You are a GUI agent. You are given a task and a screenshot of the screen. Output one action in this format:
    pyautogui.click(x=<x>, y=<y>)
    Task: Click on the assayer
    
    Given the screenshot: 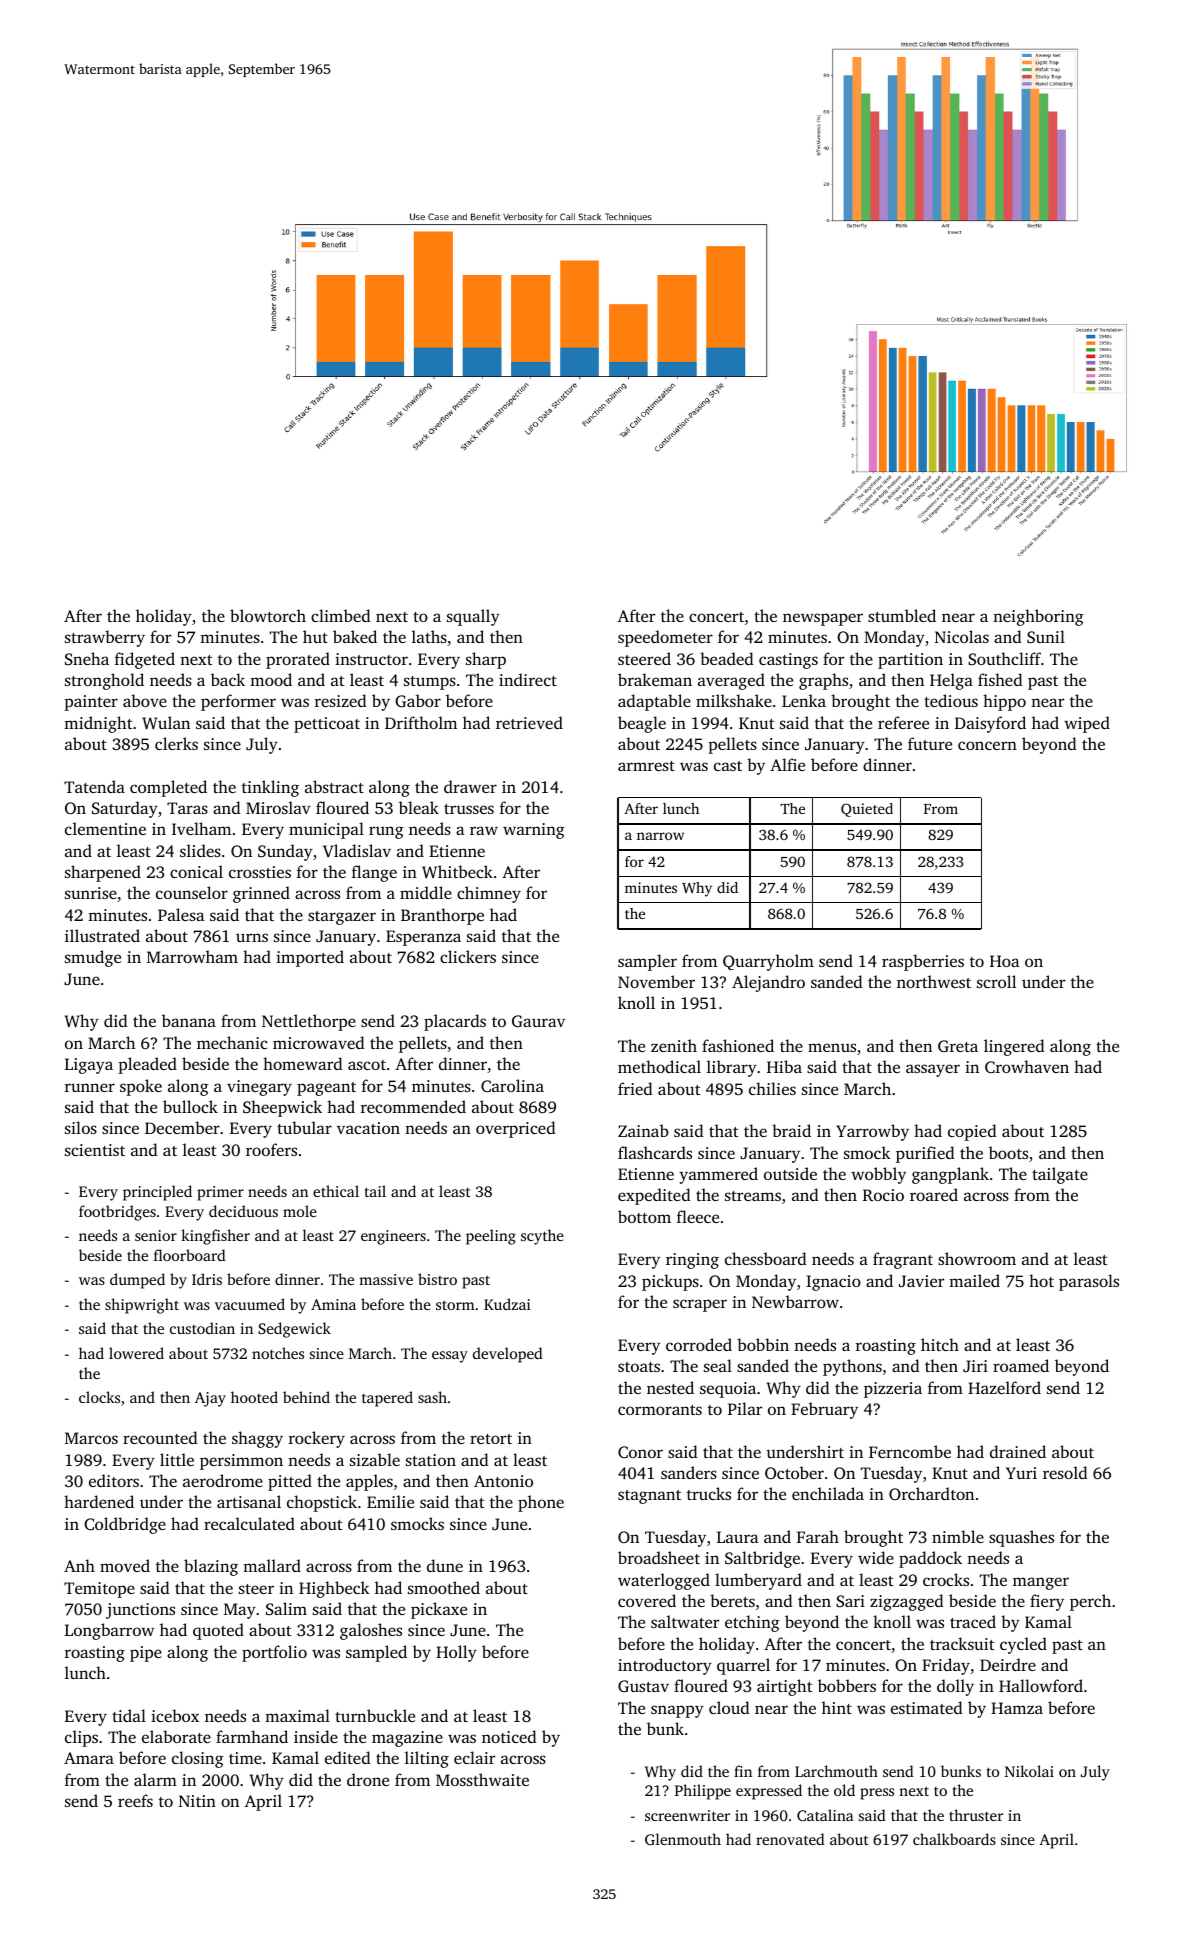 What is the action you would take?
    pyautogui.click(x=933, y=1070)
